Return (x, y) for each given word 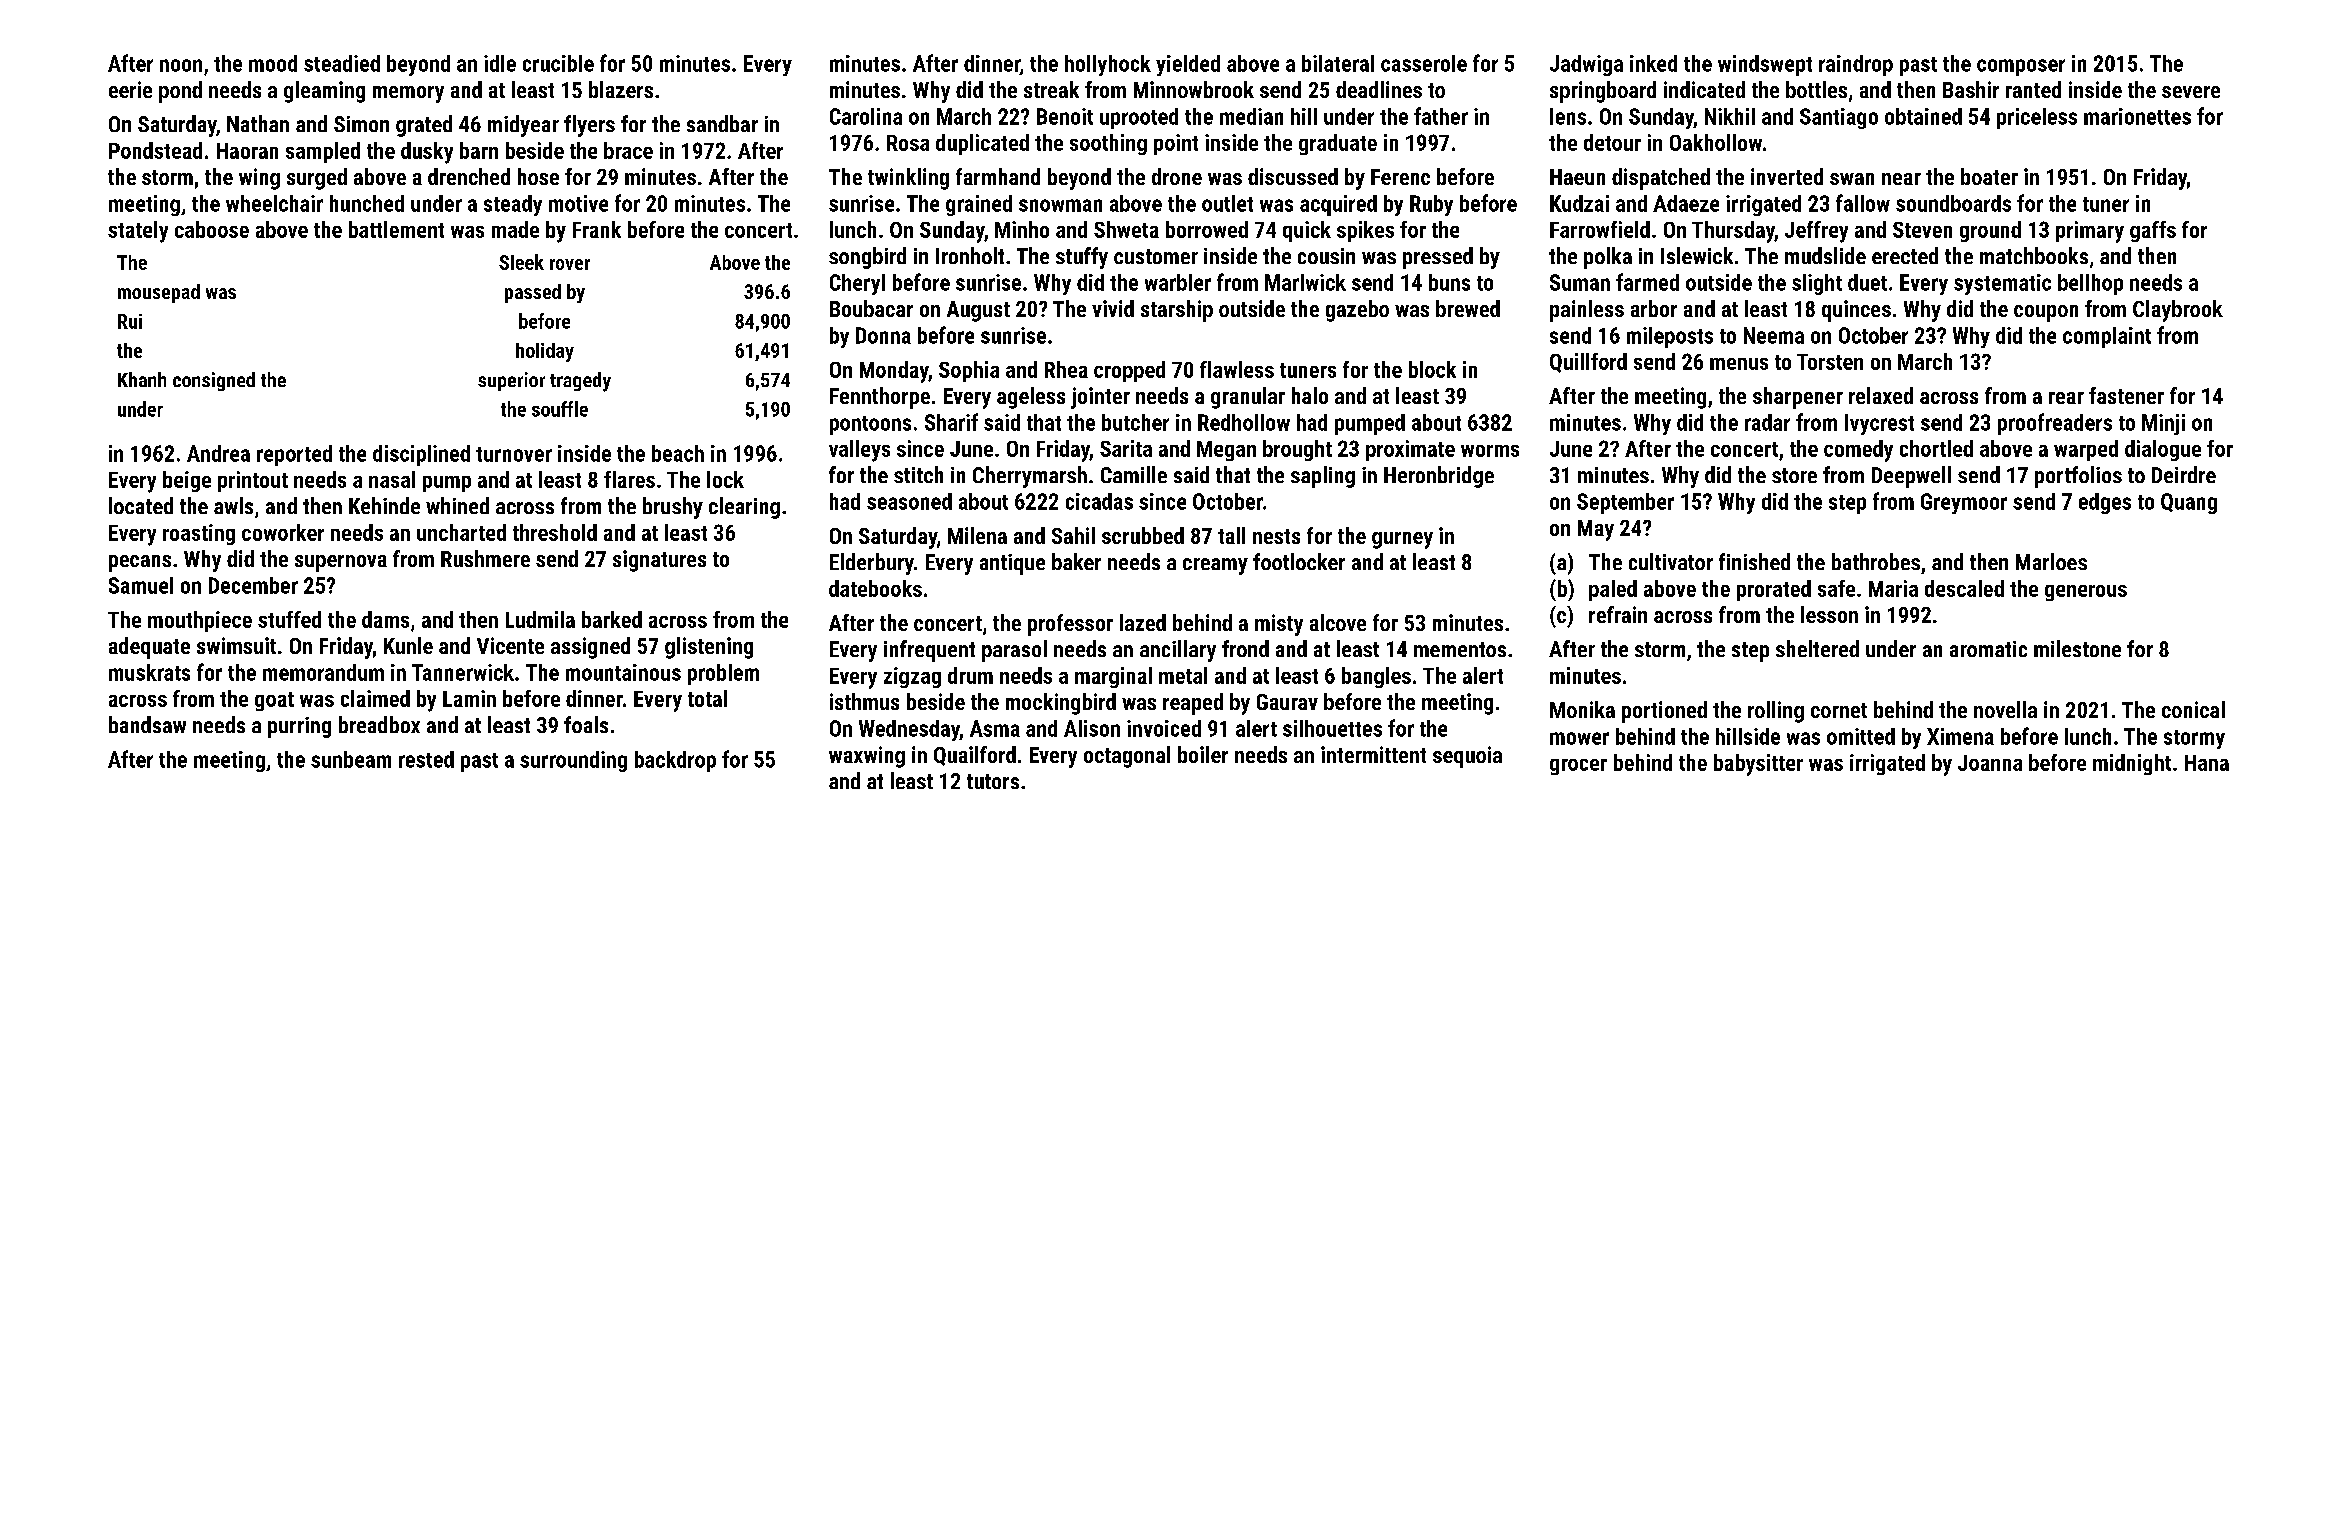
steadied (342, 63)
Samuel (141, 585)
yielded (1188, 65)
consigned (214, 381)
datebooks (875, 588)
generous (2086, 593)
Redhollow (1244, 422)
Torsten (1830, 362)
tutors (993, 781)
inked (1653, 63)
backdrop (675, 761)
